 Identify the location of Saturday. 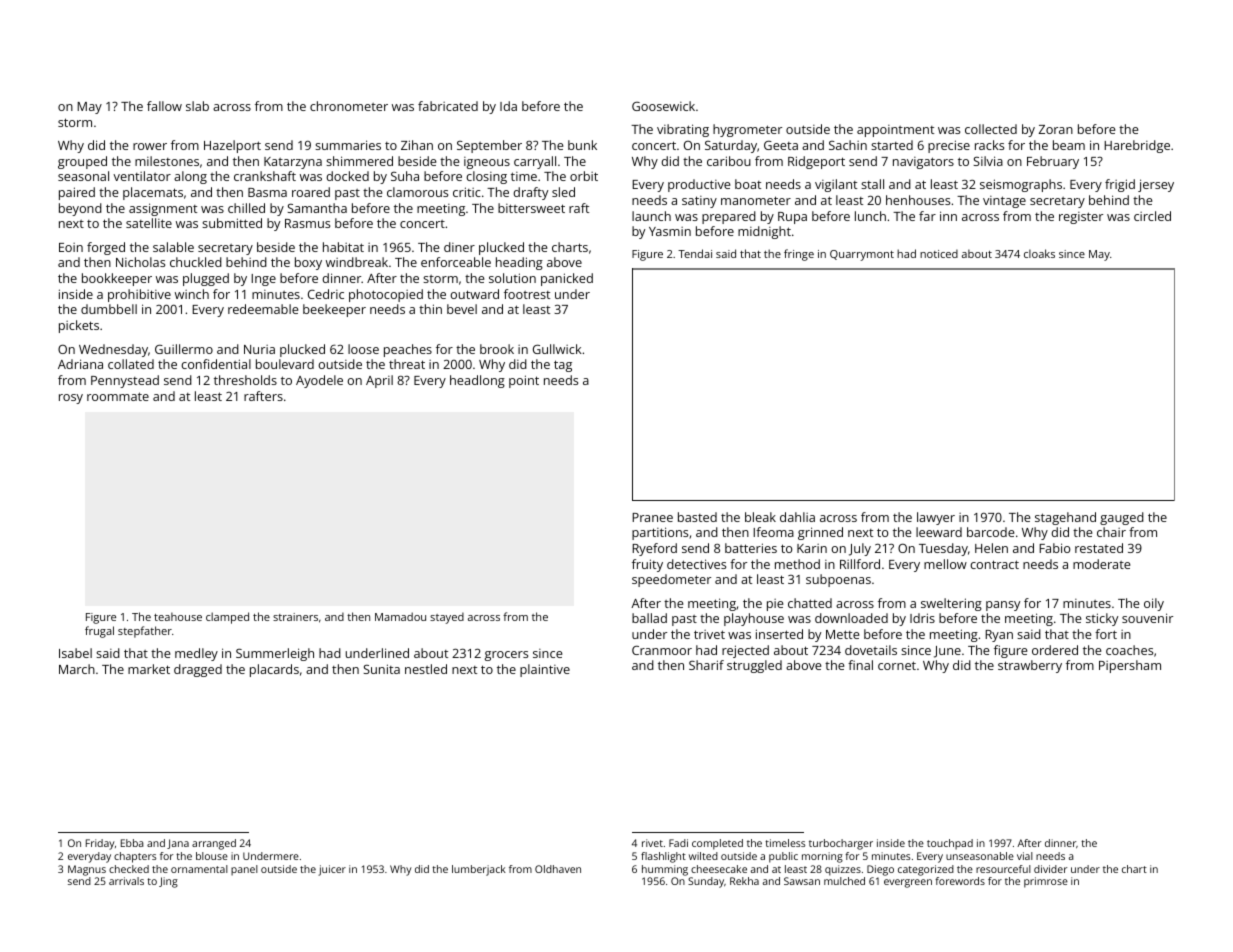
(731, 146).
